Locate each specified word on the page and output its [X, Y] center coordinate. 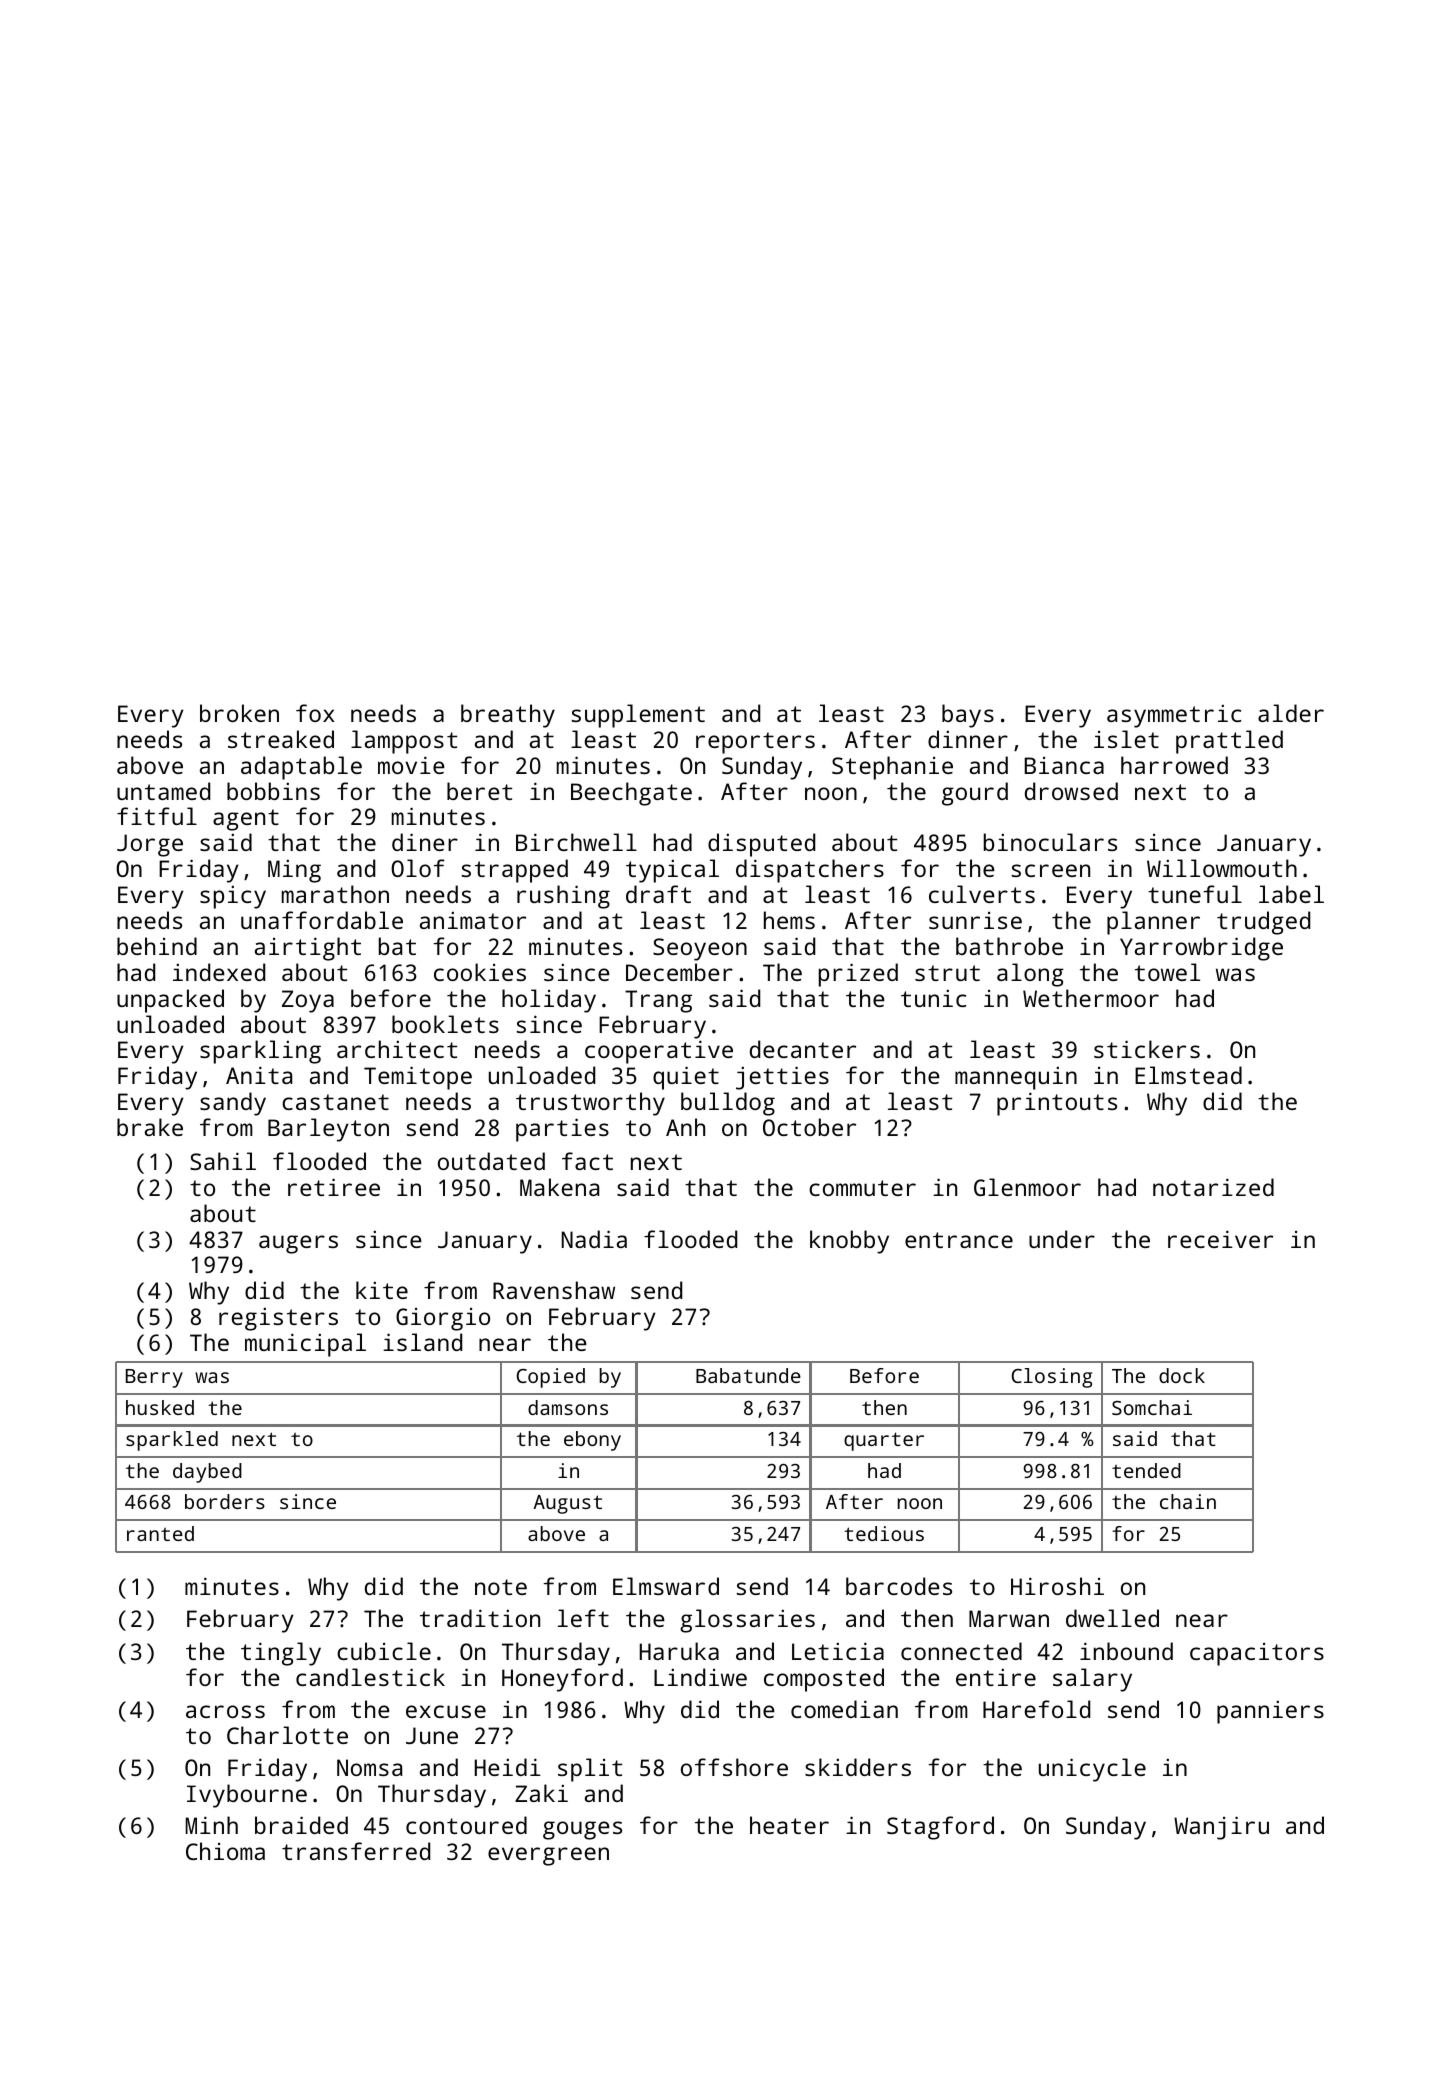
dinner [968, 739]
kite [382, 1290]
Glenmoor [1027, 1187]
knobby [849, 1242]
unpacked [170, 1001]
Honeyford [562, 1680]
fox [315, 713]
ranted [160, 1533]
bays [968, 716]
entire [996, 1677]
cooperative [659, 1052]
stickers [1147, 1049]
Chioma [225, 1851]
